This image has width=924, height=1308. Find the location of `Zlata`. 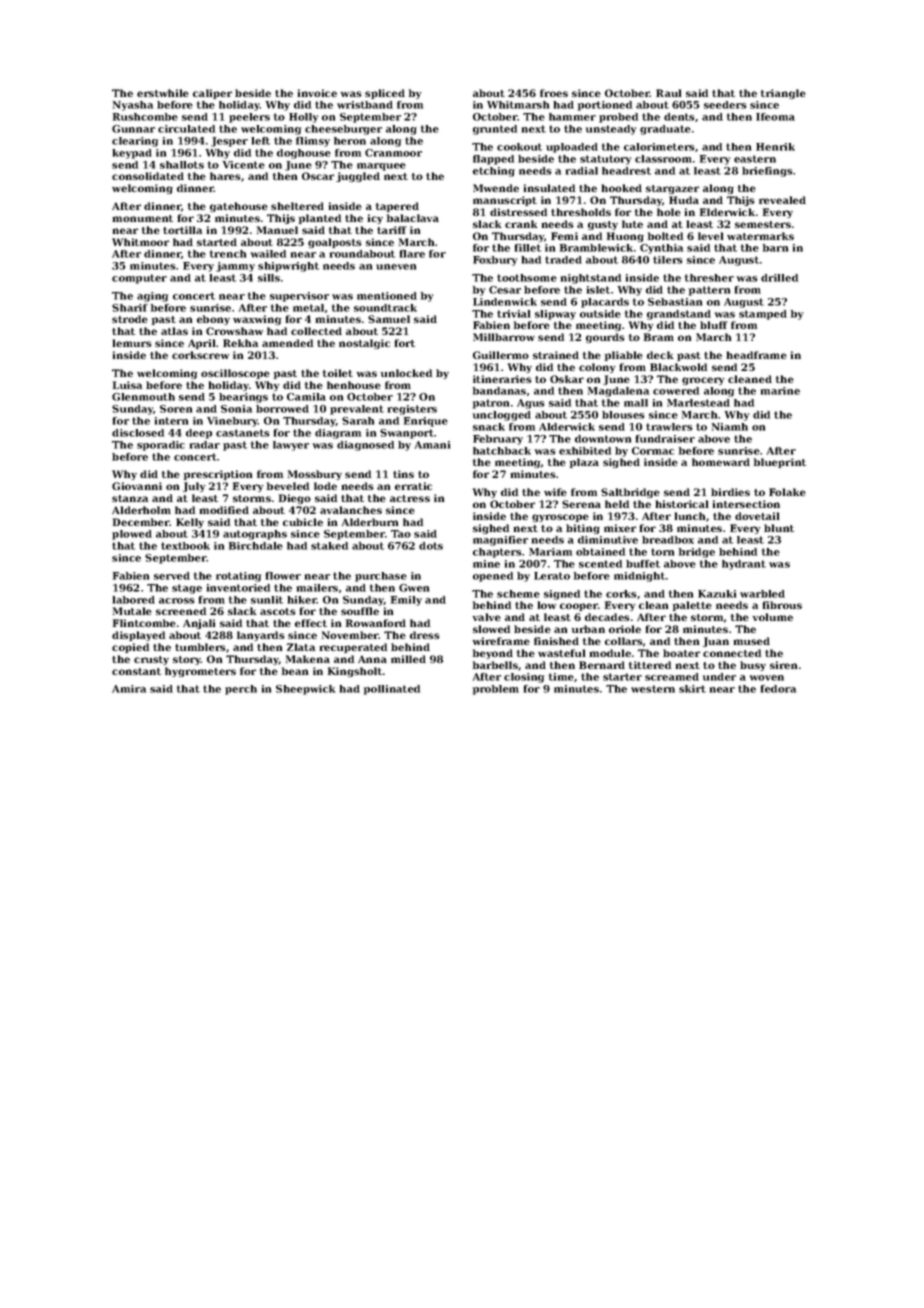

Zlata is located at coordinates (301, 647).
